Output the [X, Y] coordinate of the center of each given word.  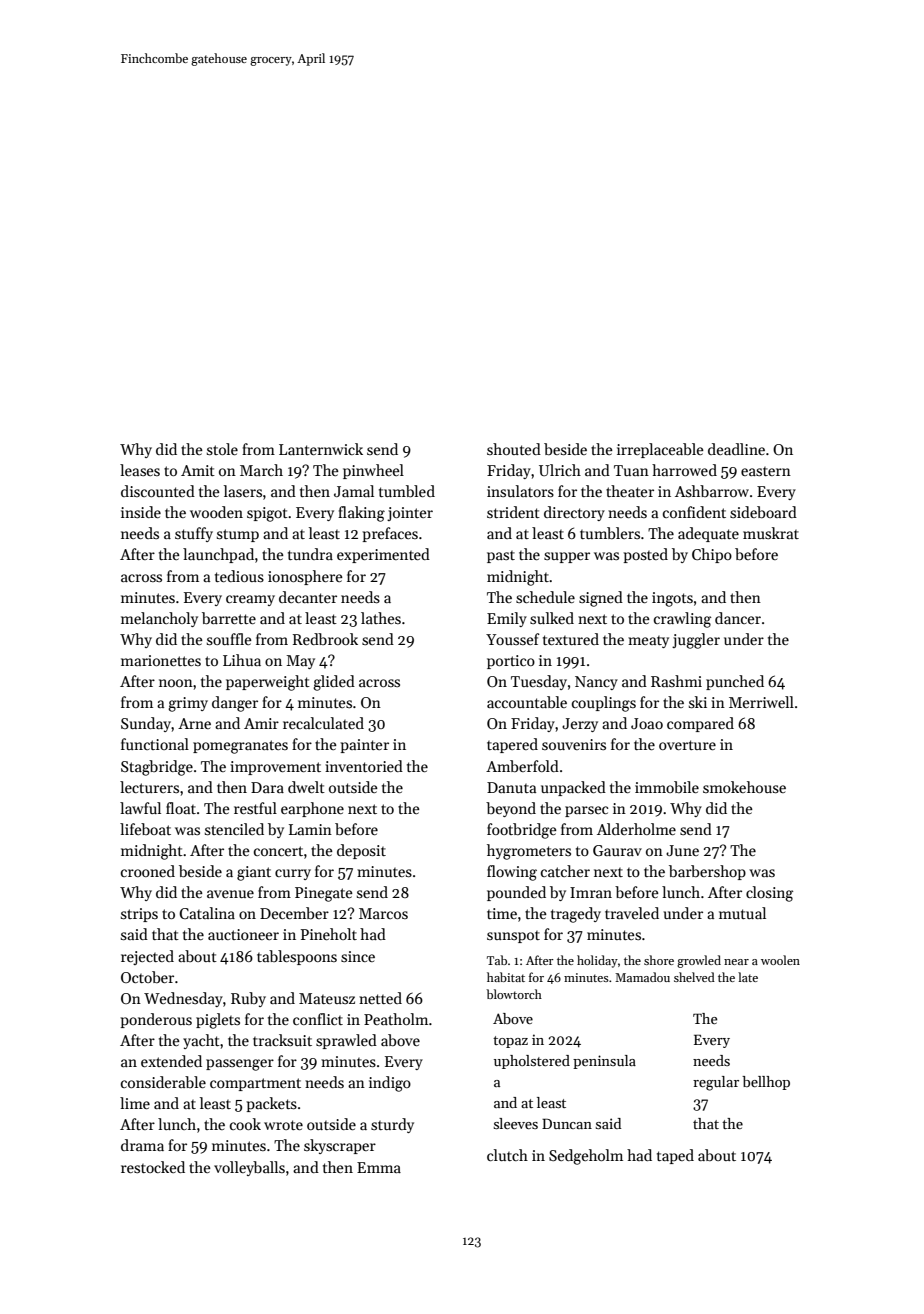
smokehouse [744, 787]
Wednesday [183, 999]
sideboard [763, 512]
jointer [410, 514]
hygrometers [529, 852]
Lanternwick [321, 449]
